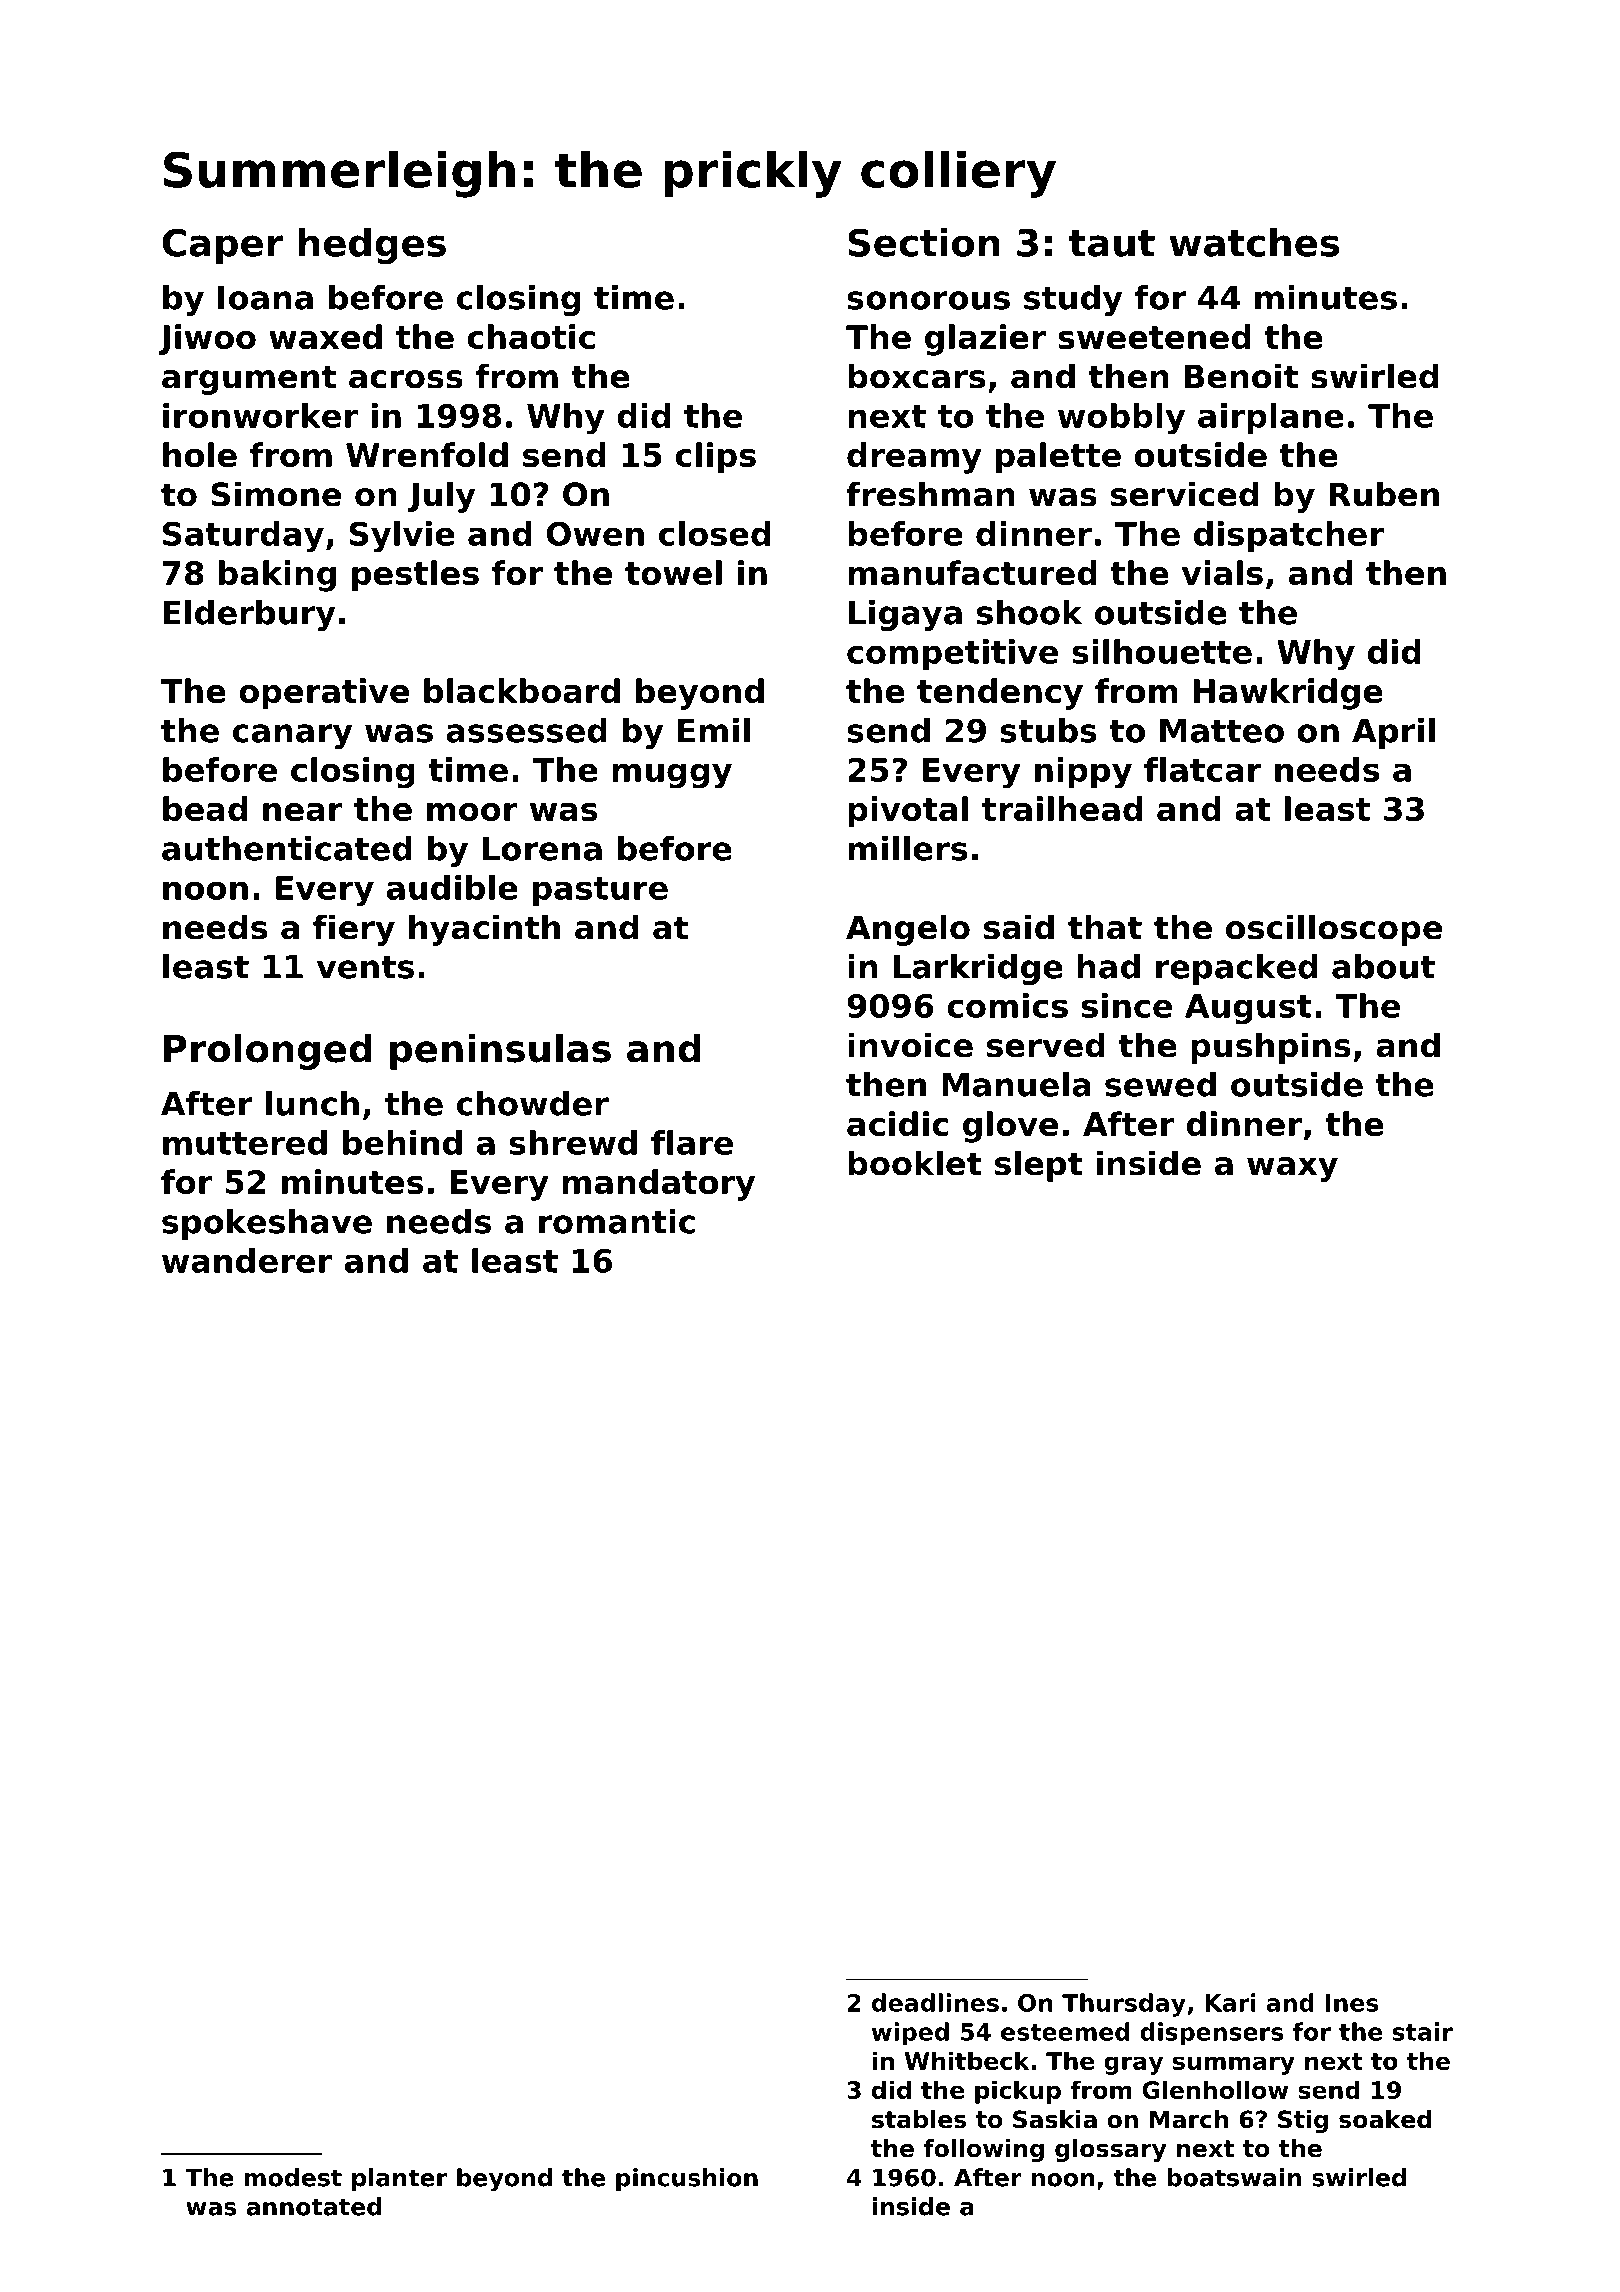 The width and height of the page is (1620, 2292). What do you see at coordinates (924, 242) in the page?
I see `Section` at bounding box center [924, 242].
